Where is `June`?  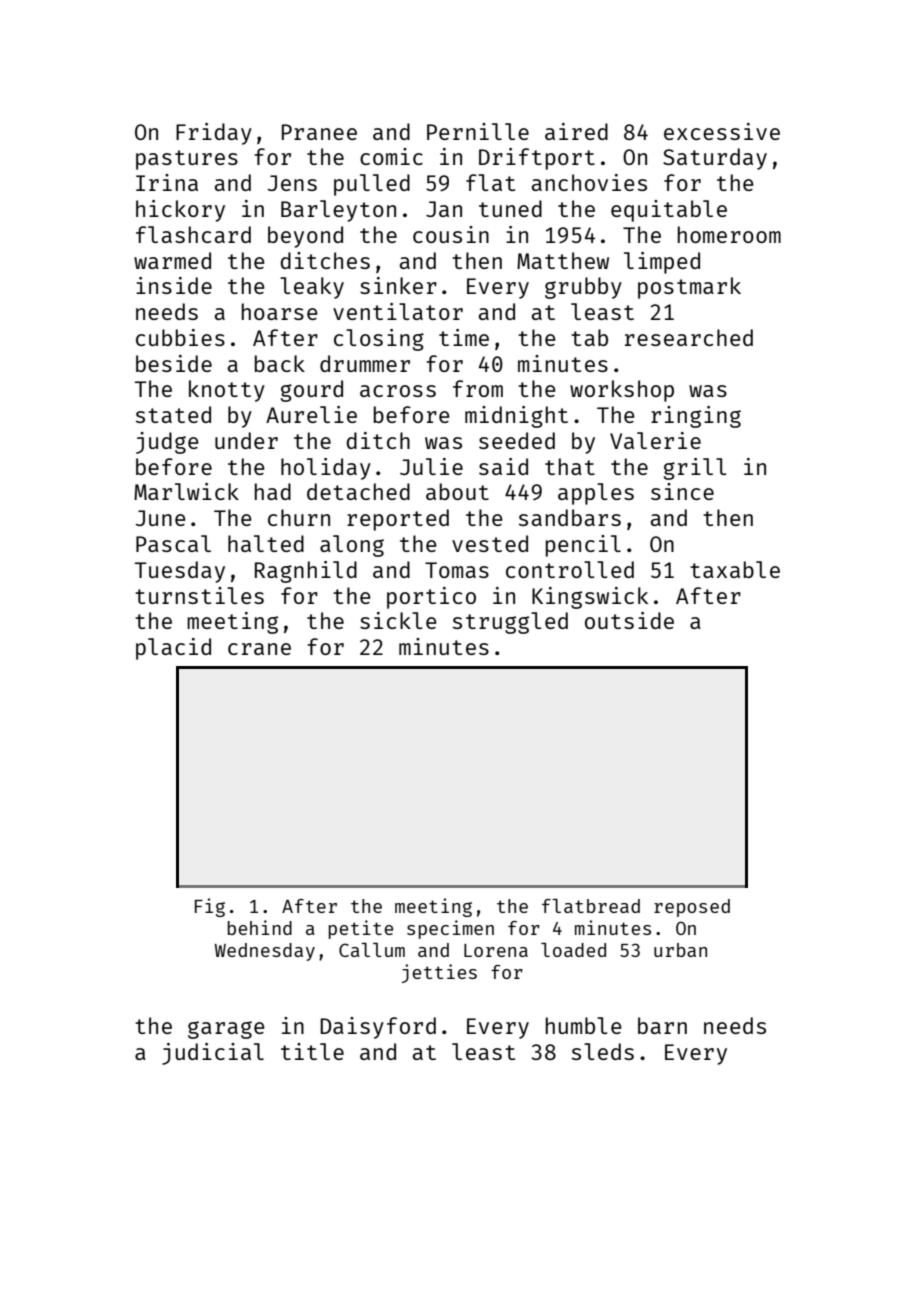
June is located at coordinates (161, 518).
